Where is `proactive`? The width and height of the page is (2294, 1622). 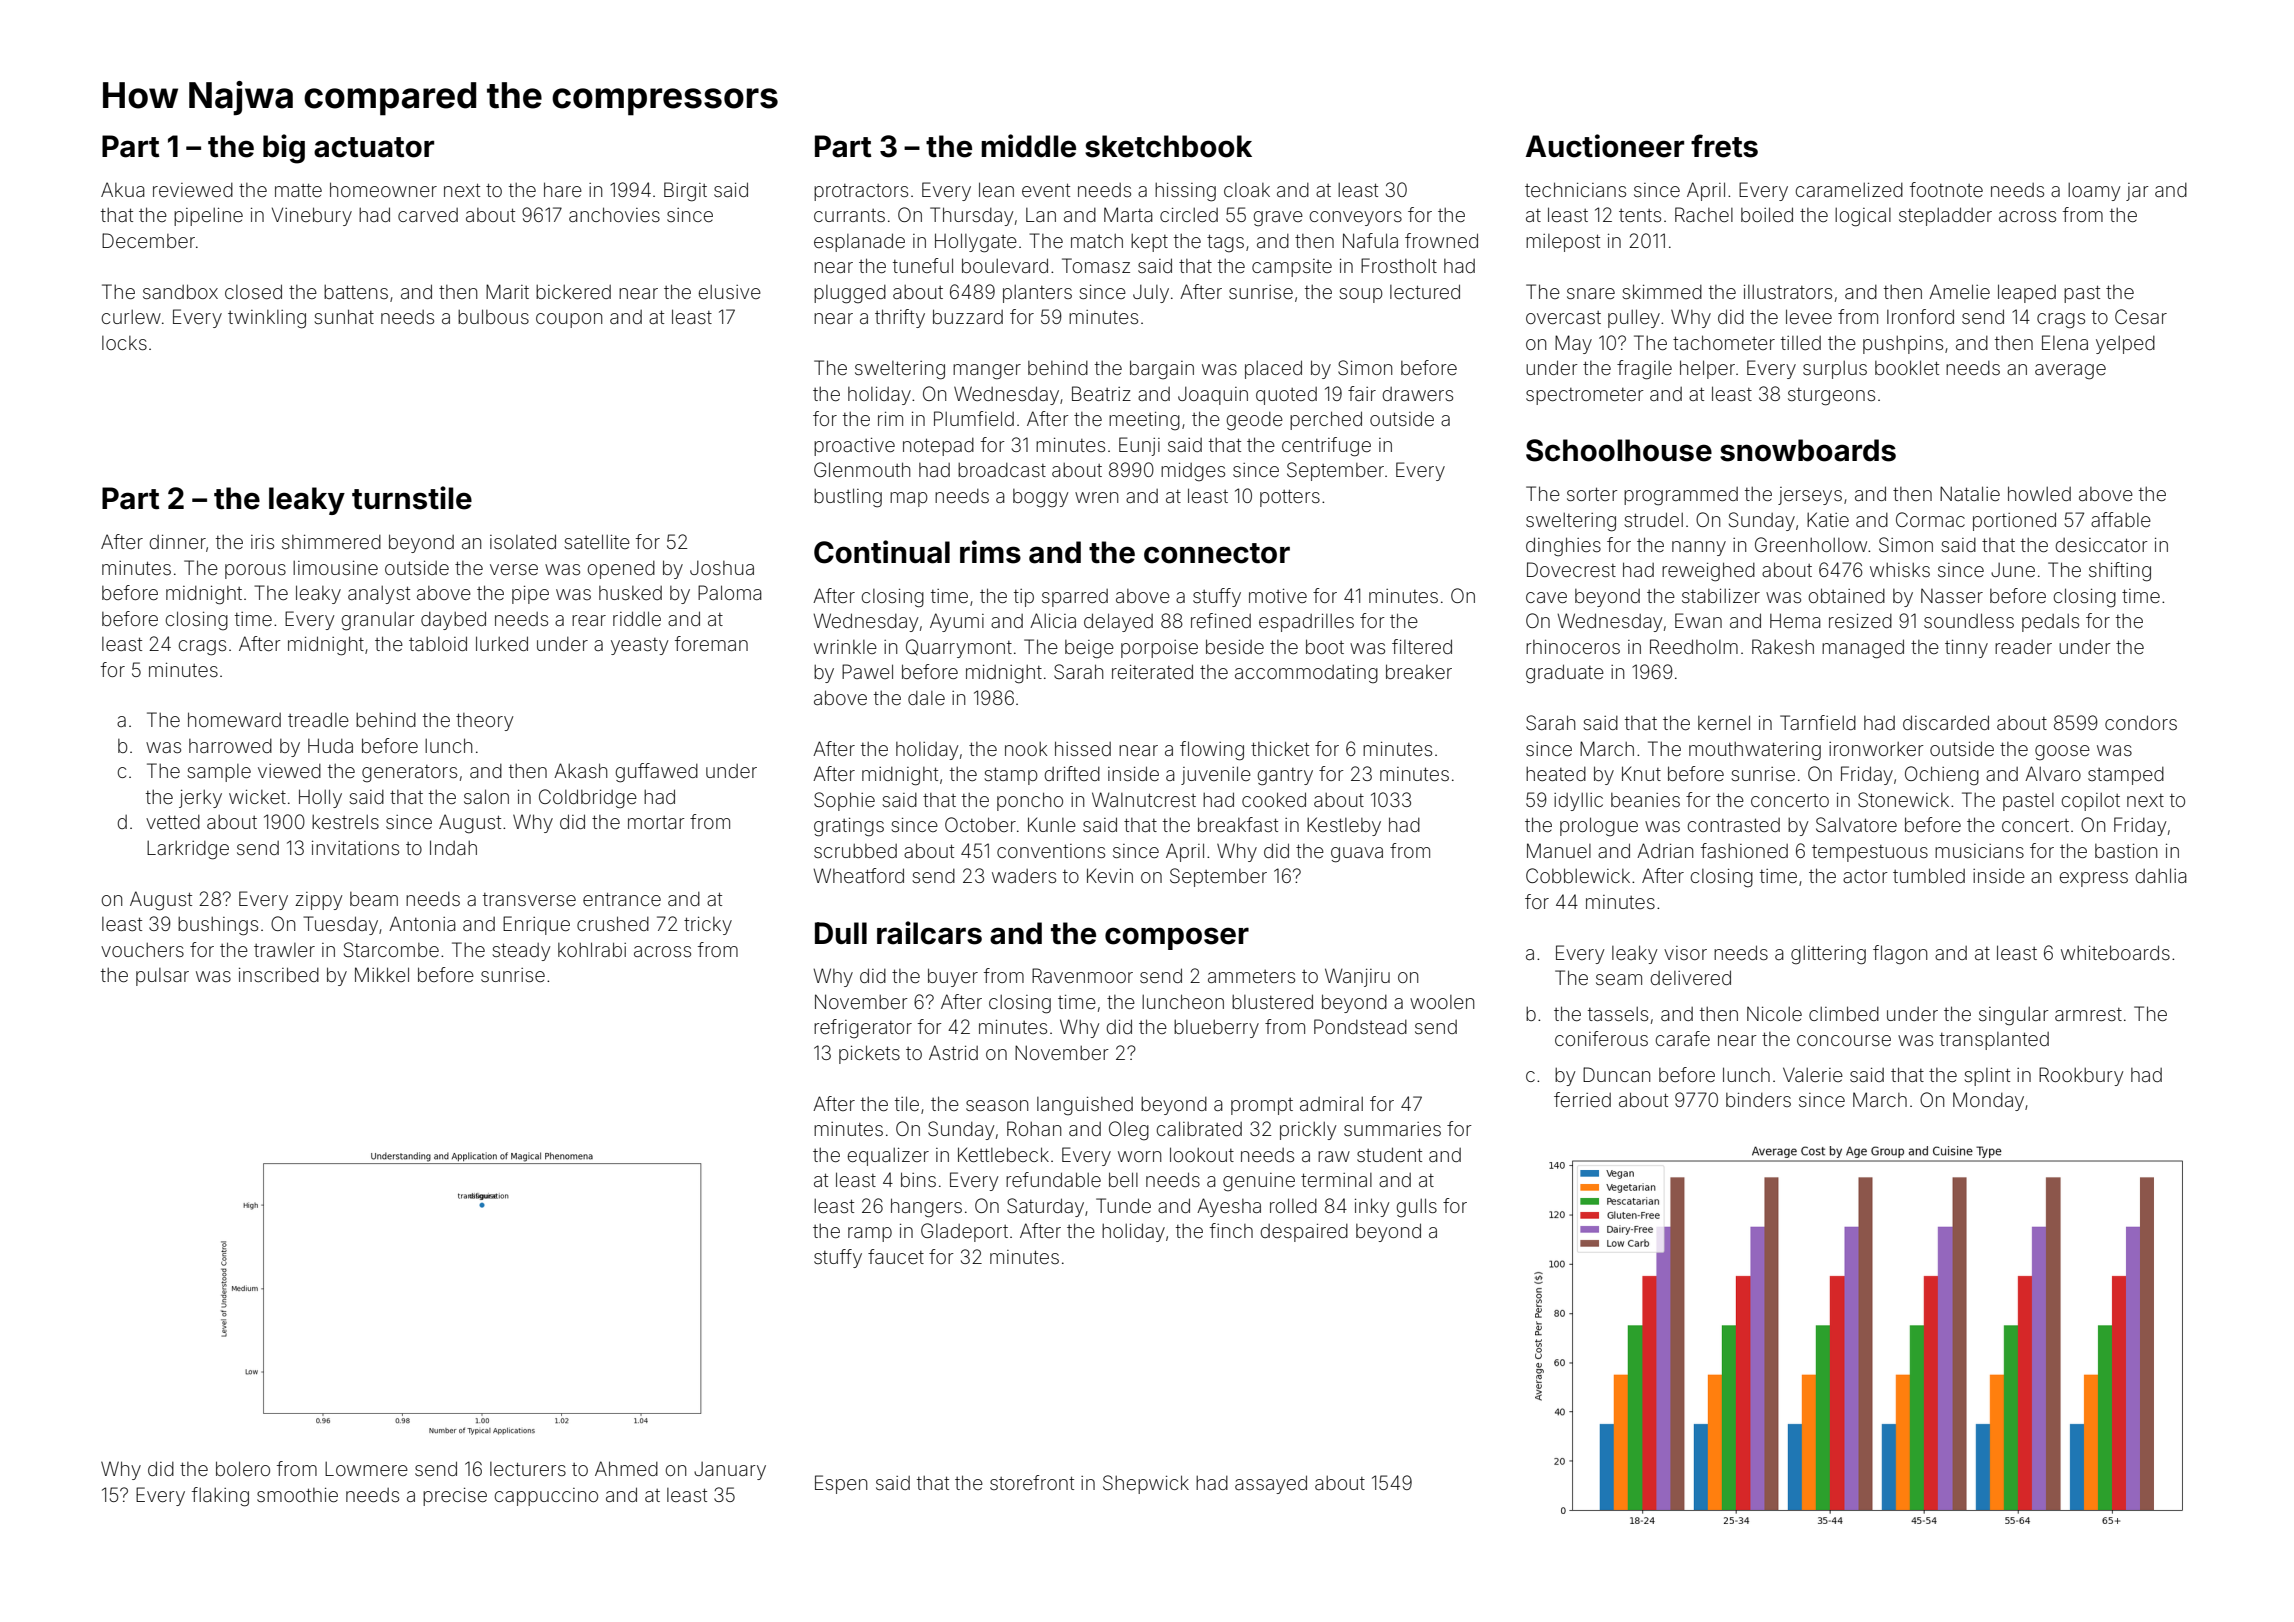
proactive is located at coordinates (854, 447).
